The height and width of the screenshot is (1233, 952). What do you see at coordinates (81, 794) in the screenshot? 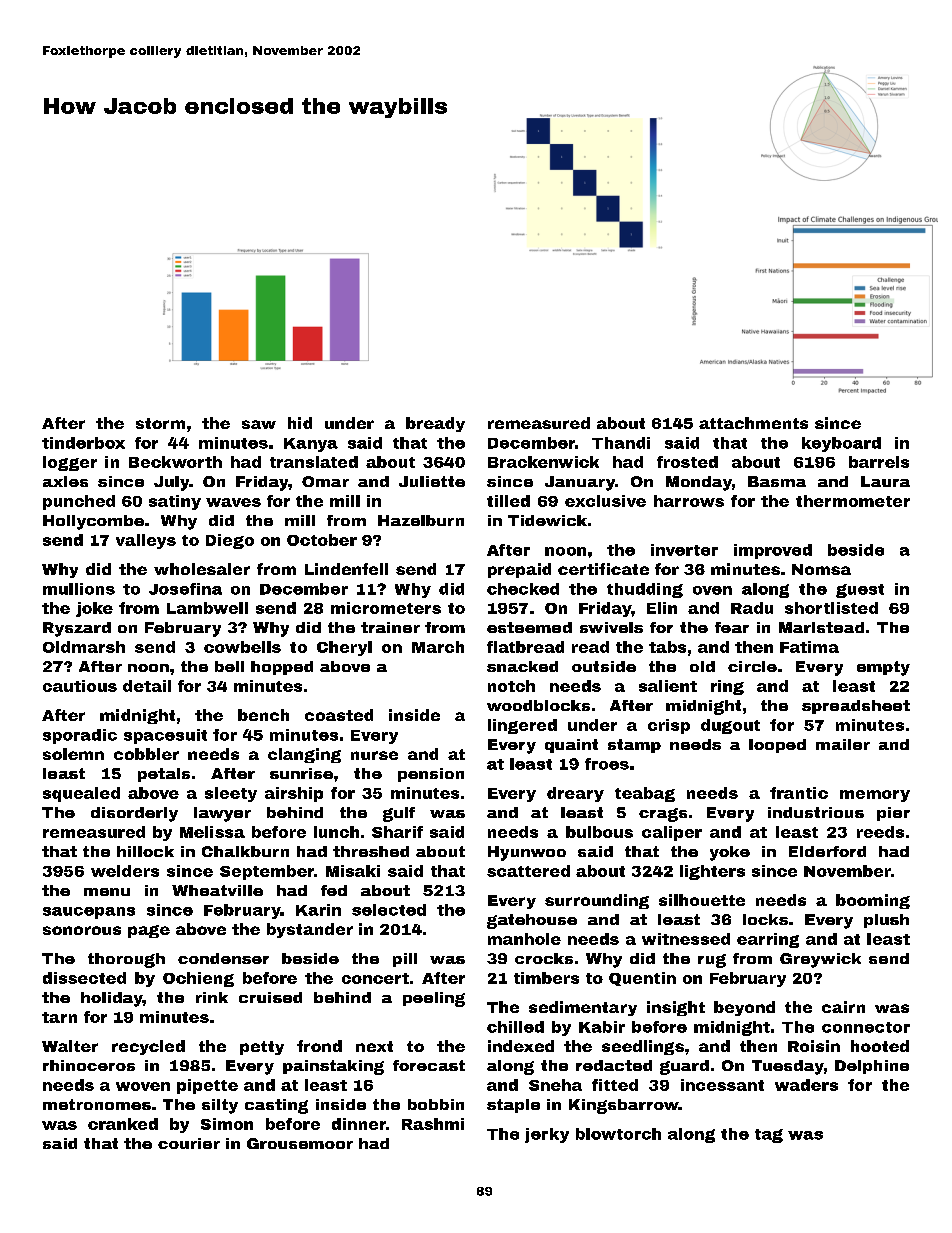
I see `squealed` at bounding box center [81, 794].
